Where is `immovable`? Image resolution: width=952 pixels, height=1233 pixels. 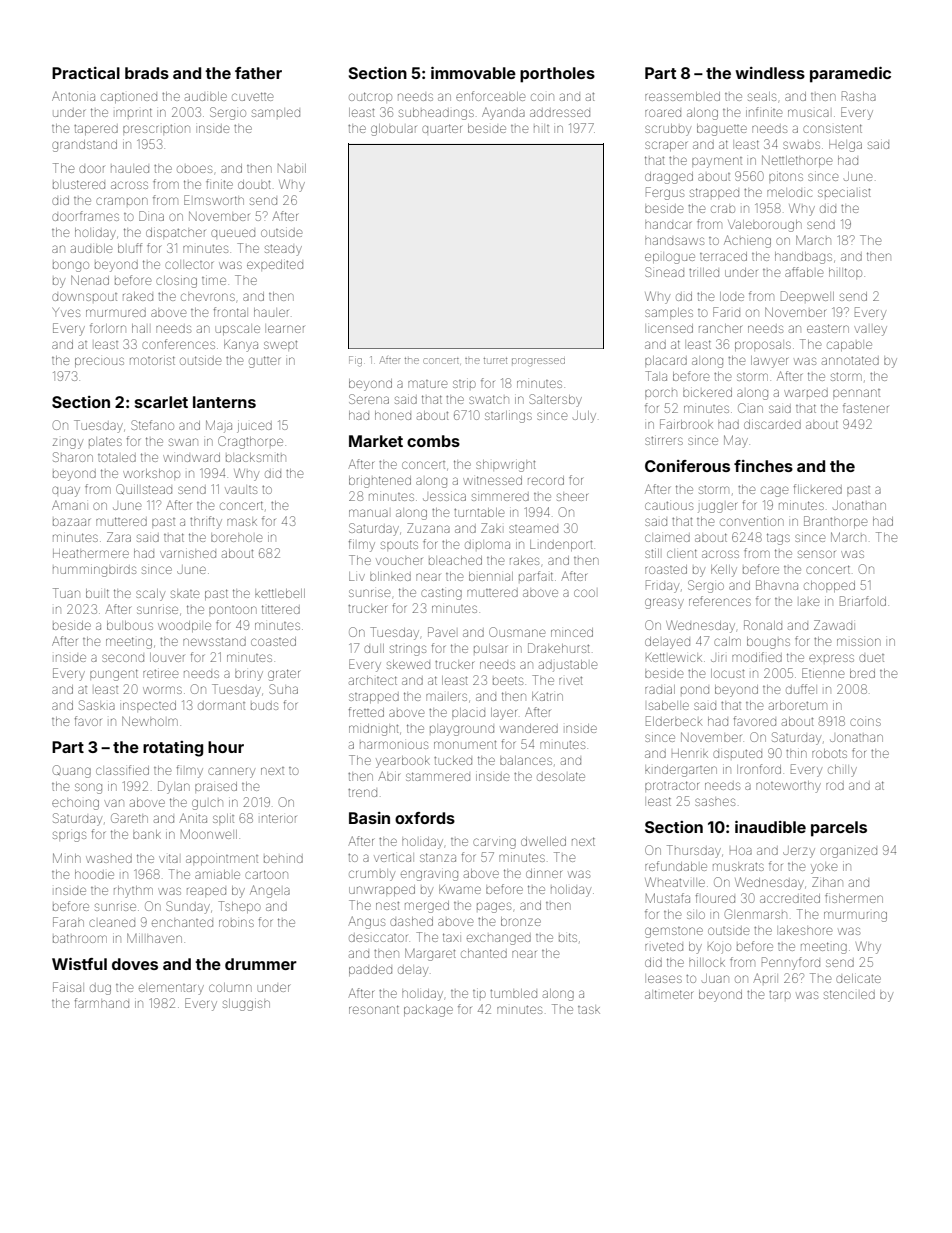
immovable is located at coordinates (473, 73).
